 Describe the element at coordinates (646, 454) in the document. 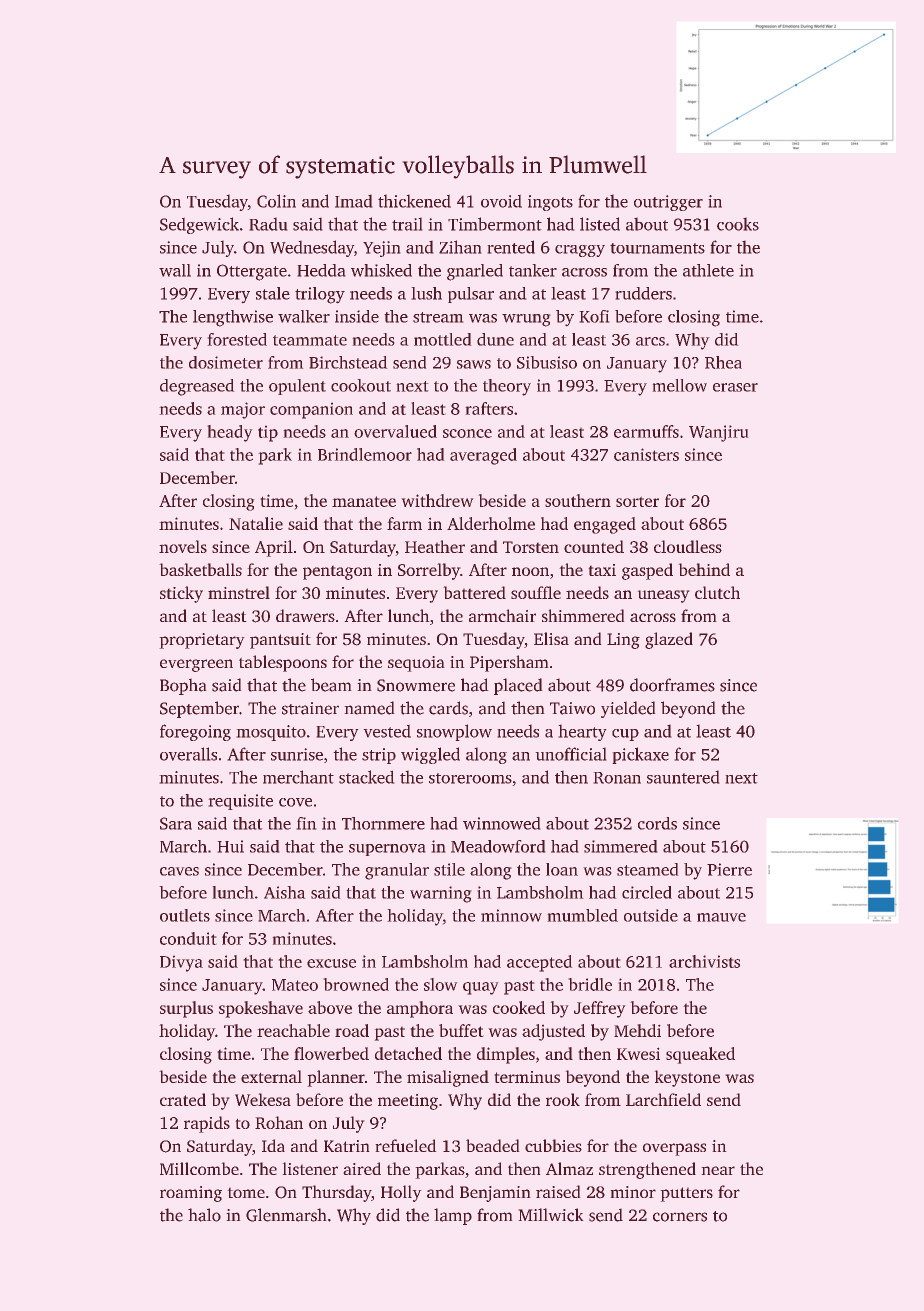

I see `canisters` at that location.
